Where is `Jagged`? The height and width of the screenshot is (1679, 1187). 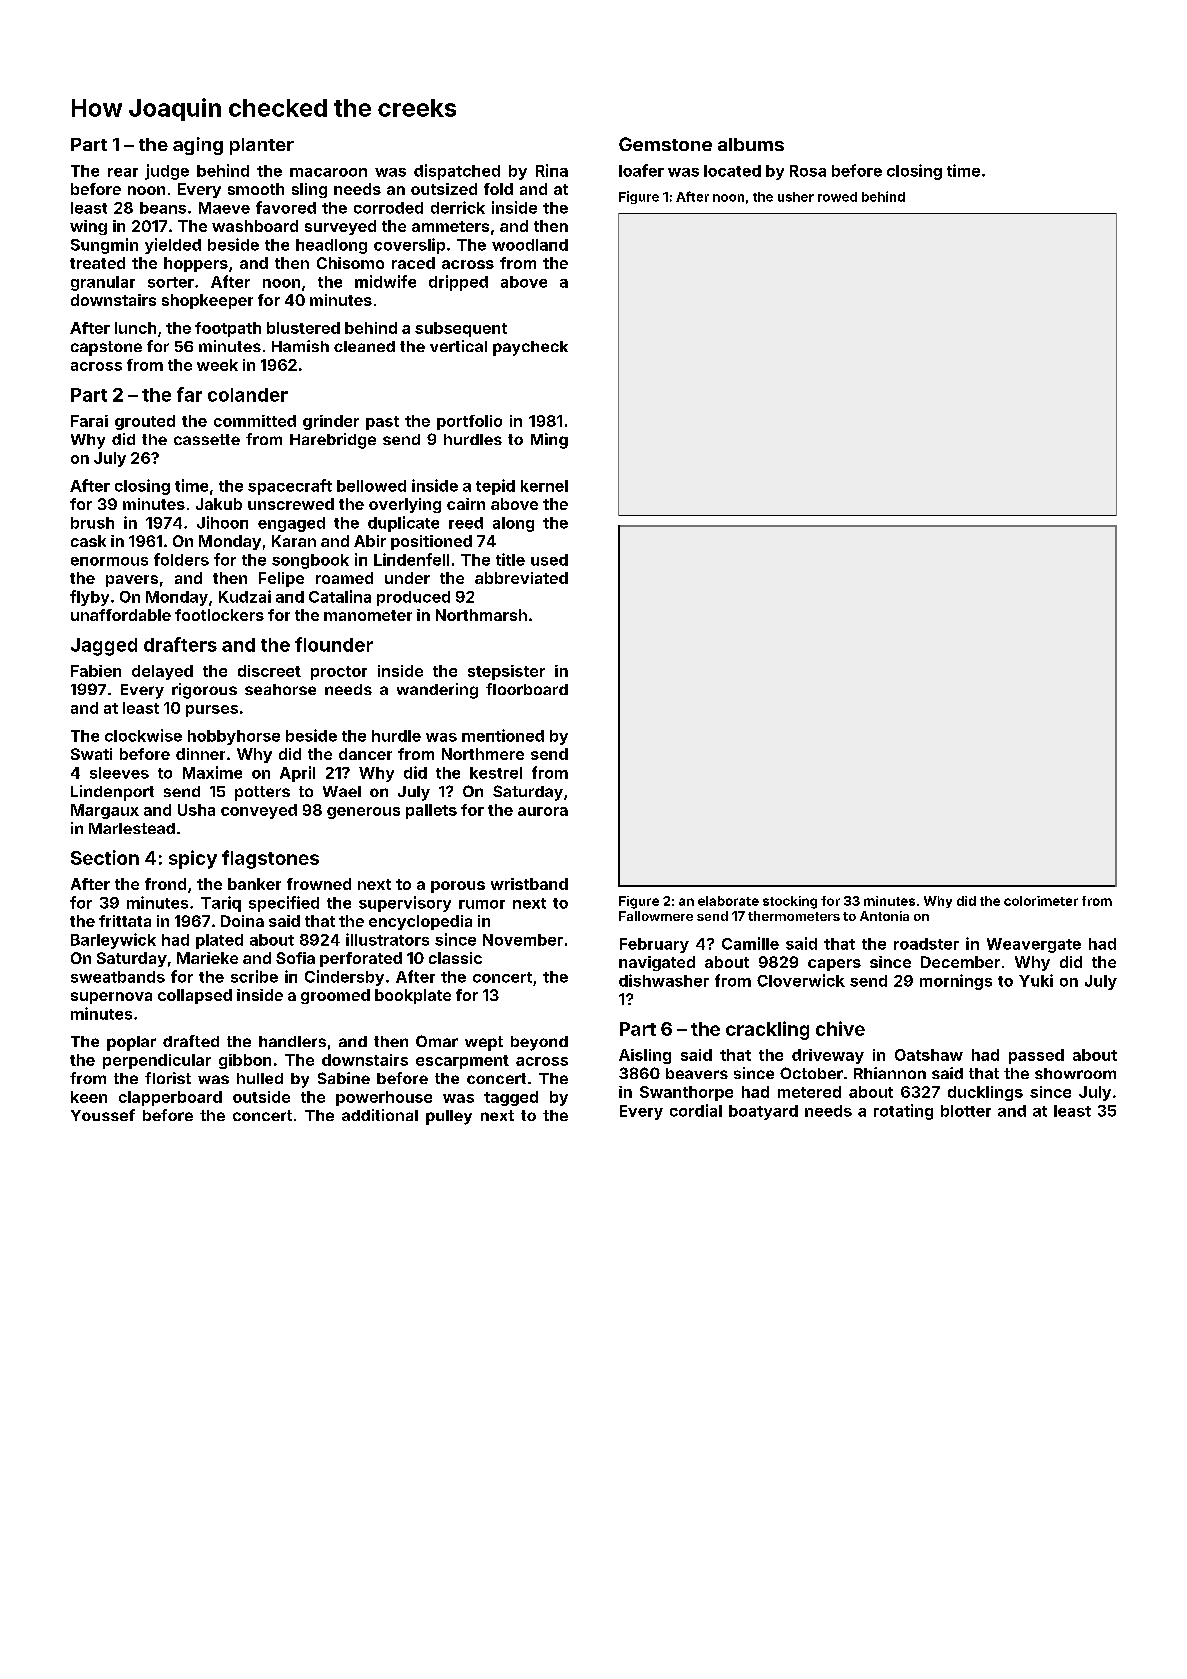 Jagged is located at coordinates (104, 647).
